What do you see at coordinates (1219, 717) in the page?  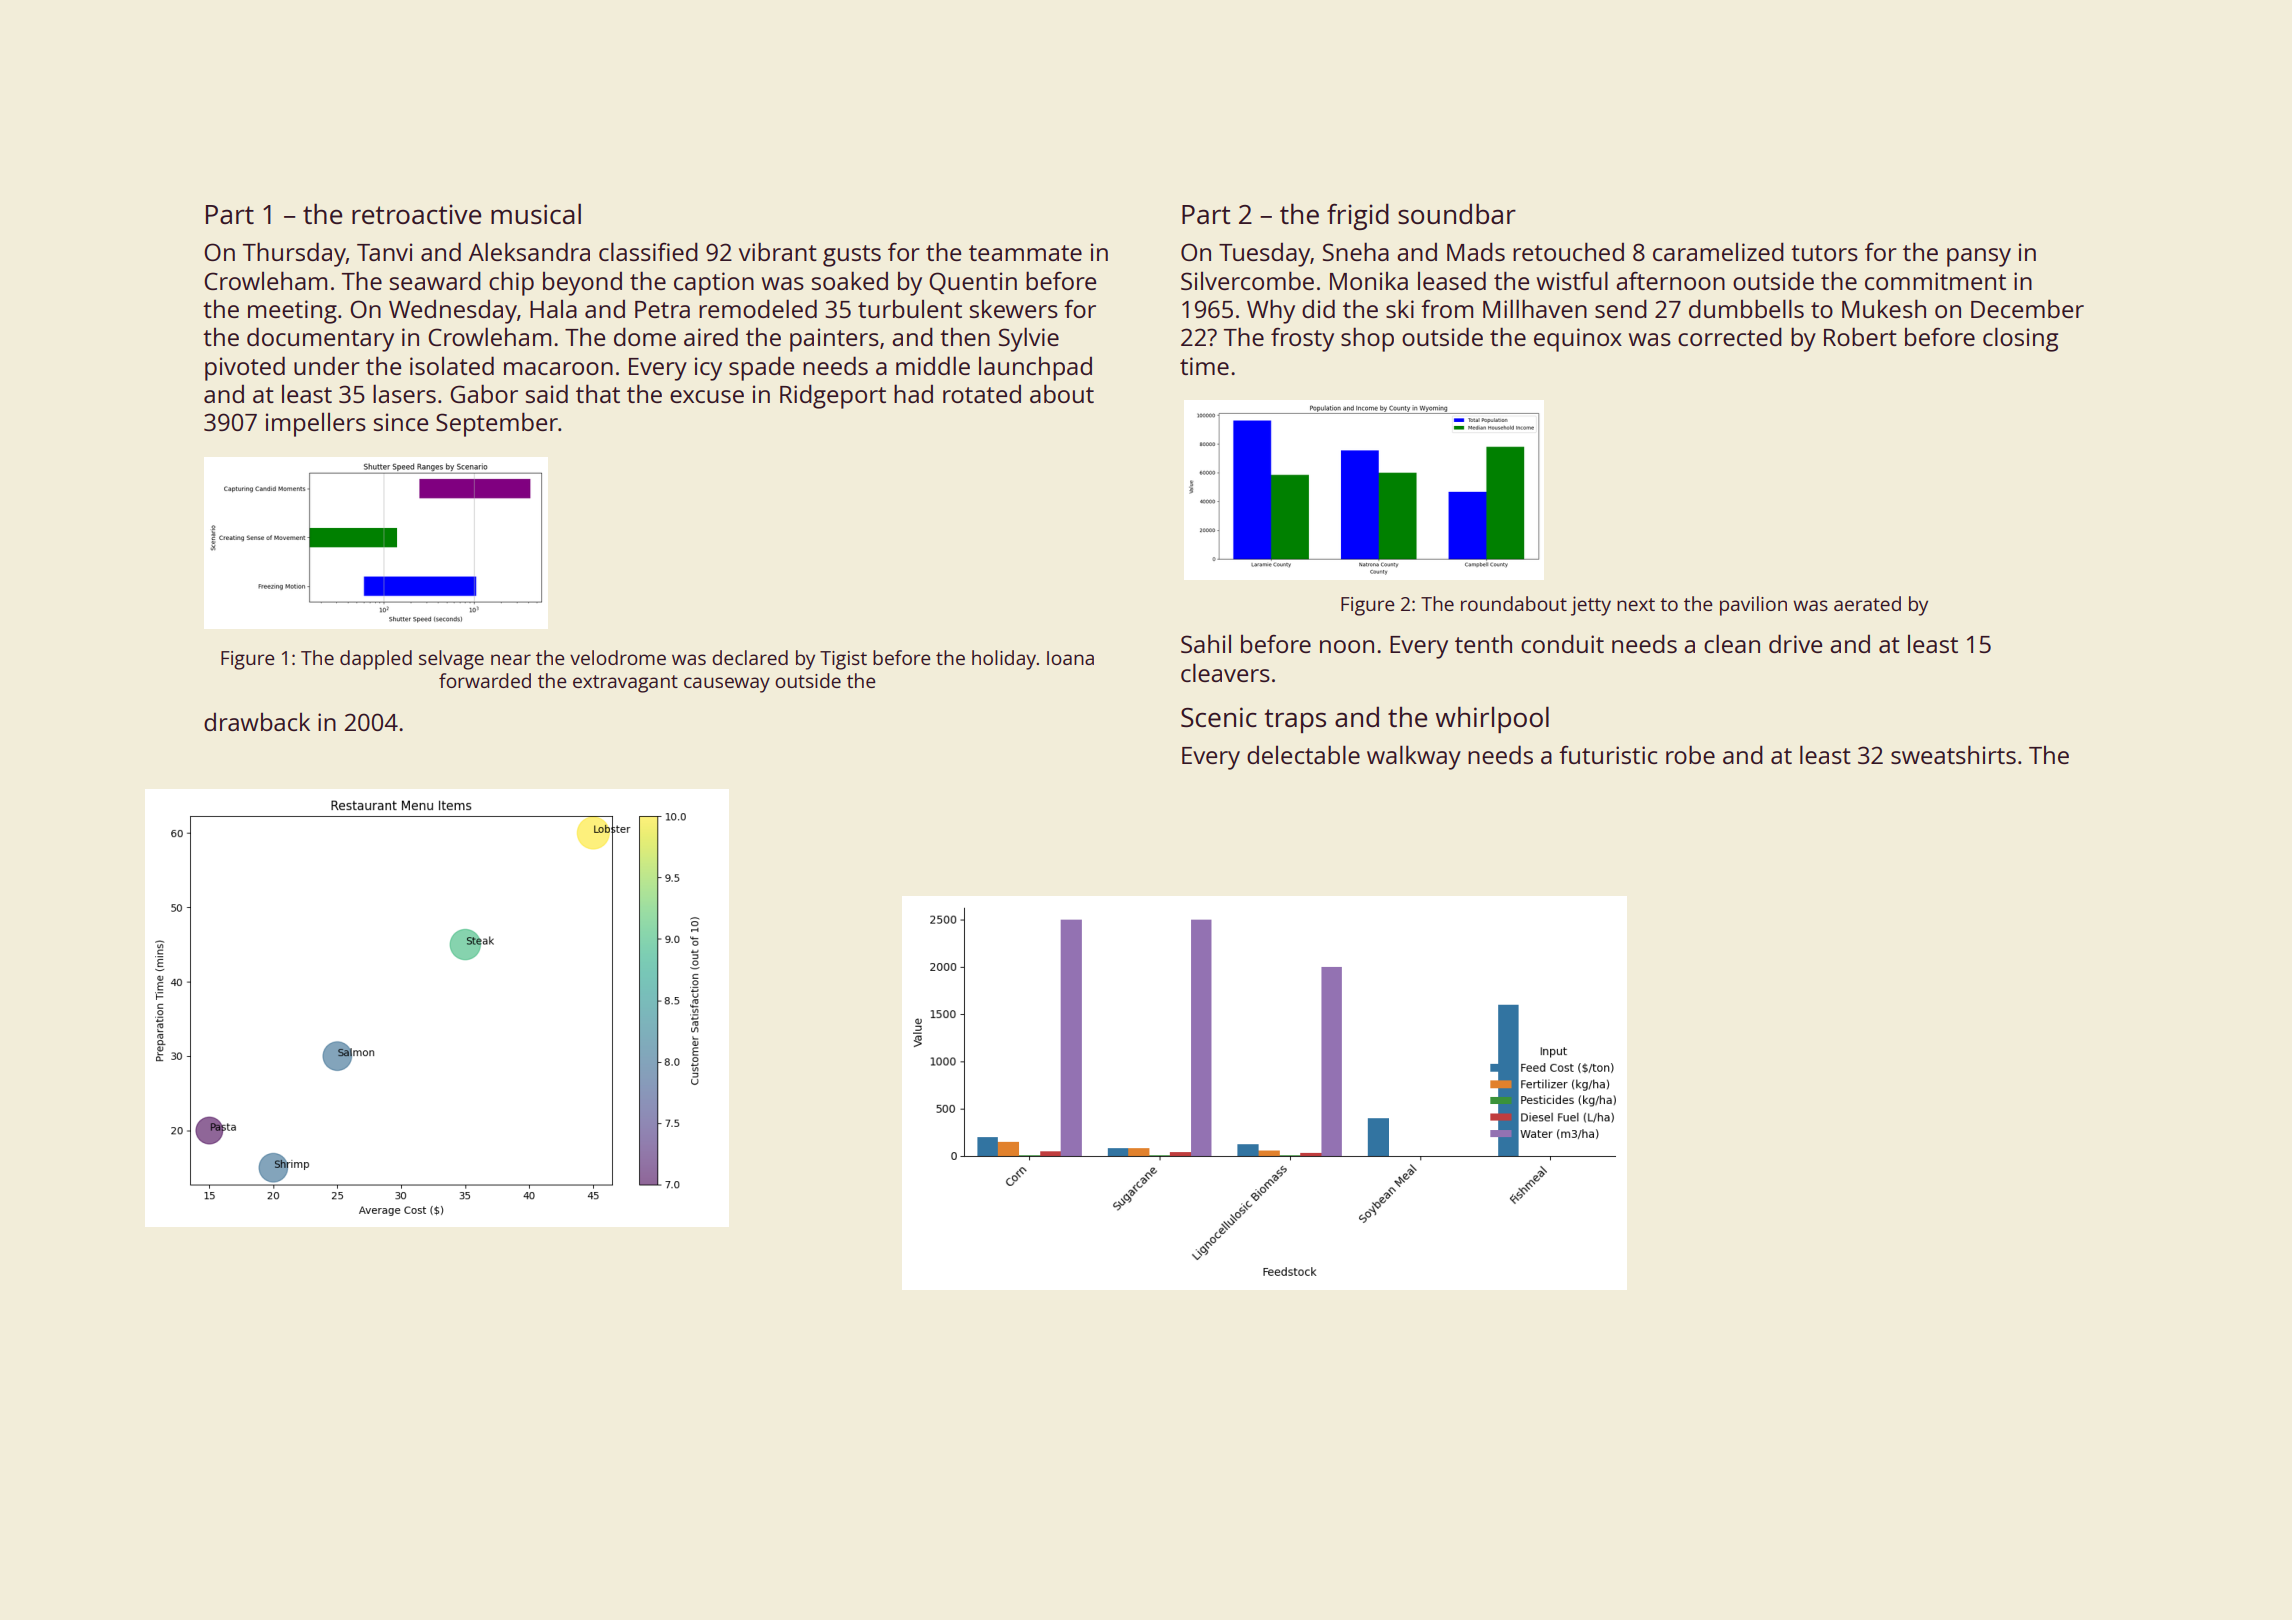 I see `Scenic` at bounding box center [1219, 717].
